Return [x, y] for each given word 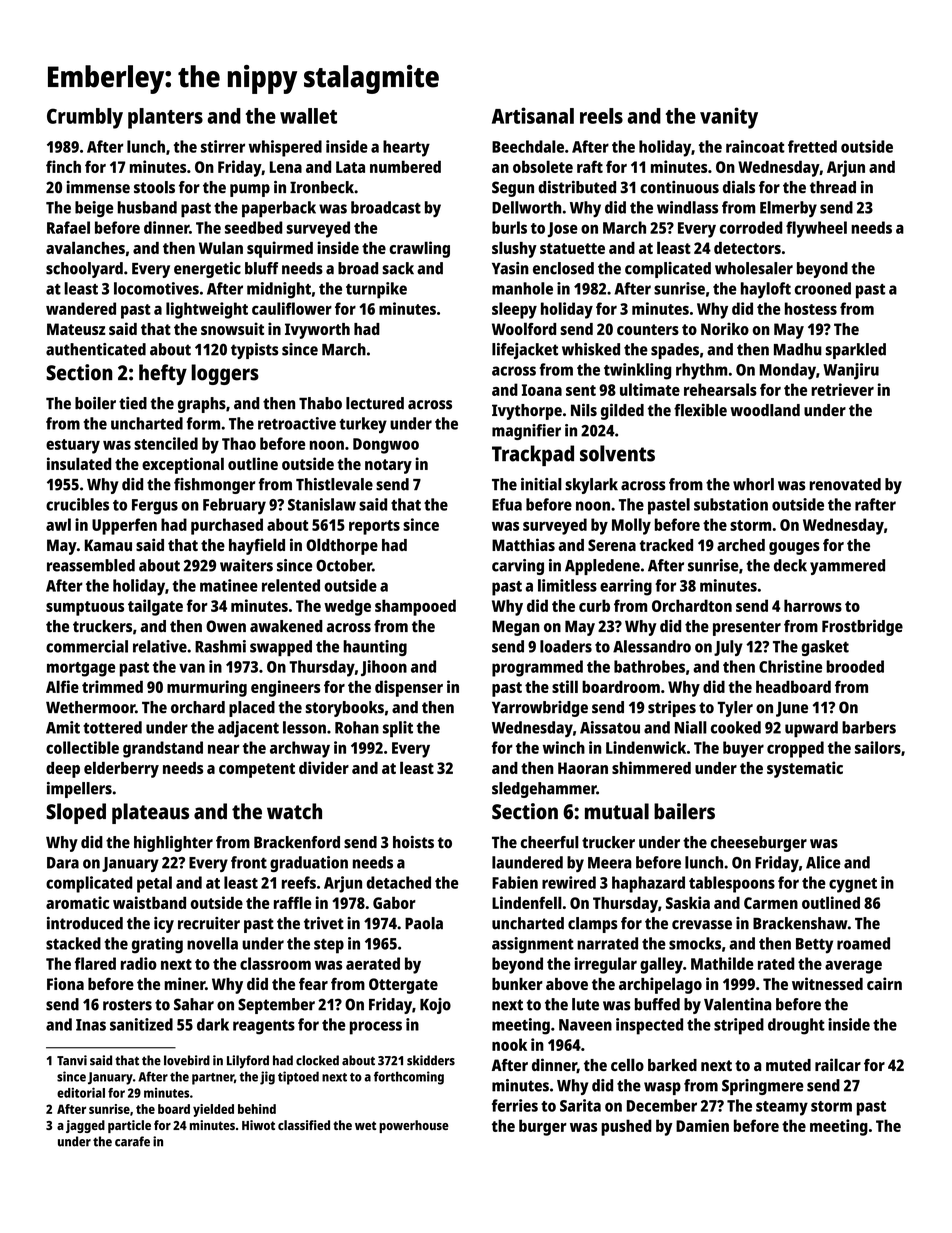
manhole [522, 288]
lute [585, 1004]
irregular [605, 965]
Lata [350, 167]
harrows [813, 605]
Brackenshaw [800, 923]
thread [833, 187]
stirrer [223, 146]
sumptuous [85, 608]
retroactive [297, 423]
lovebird [187, 1060]
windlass [687, 207]
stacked [73, 943]
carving [518, 567]
